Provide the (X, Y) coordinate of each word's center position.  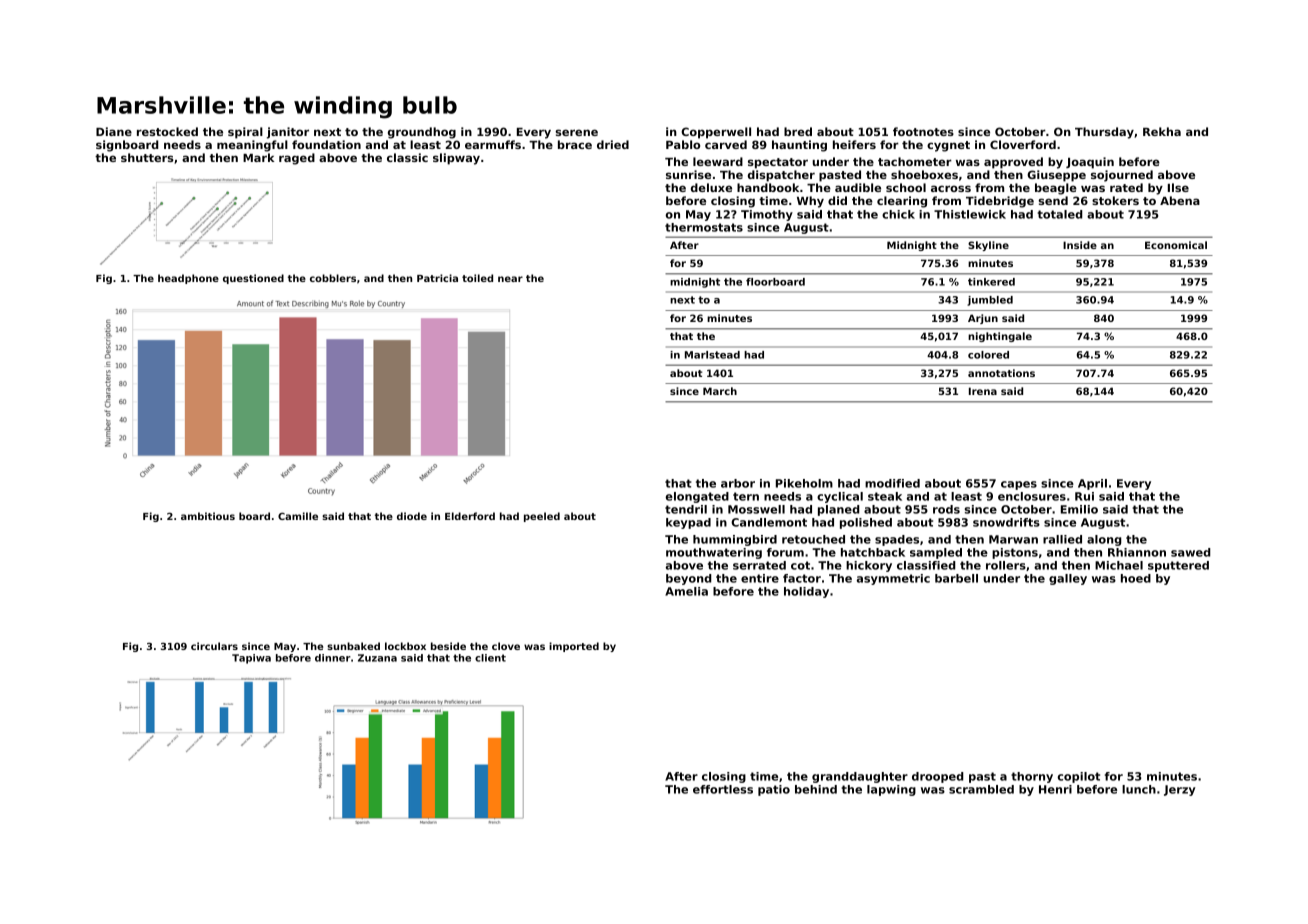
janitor (288, 133)
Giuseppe (1056, 176)
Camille (298, 516)
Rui (1084, 496)
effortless (723, 789)
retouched (813, 539)
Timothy (767, 215)
